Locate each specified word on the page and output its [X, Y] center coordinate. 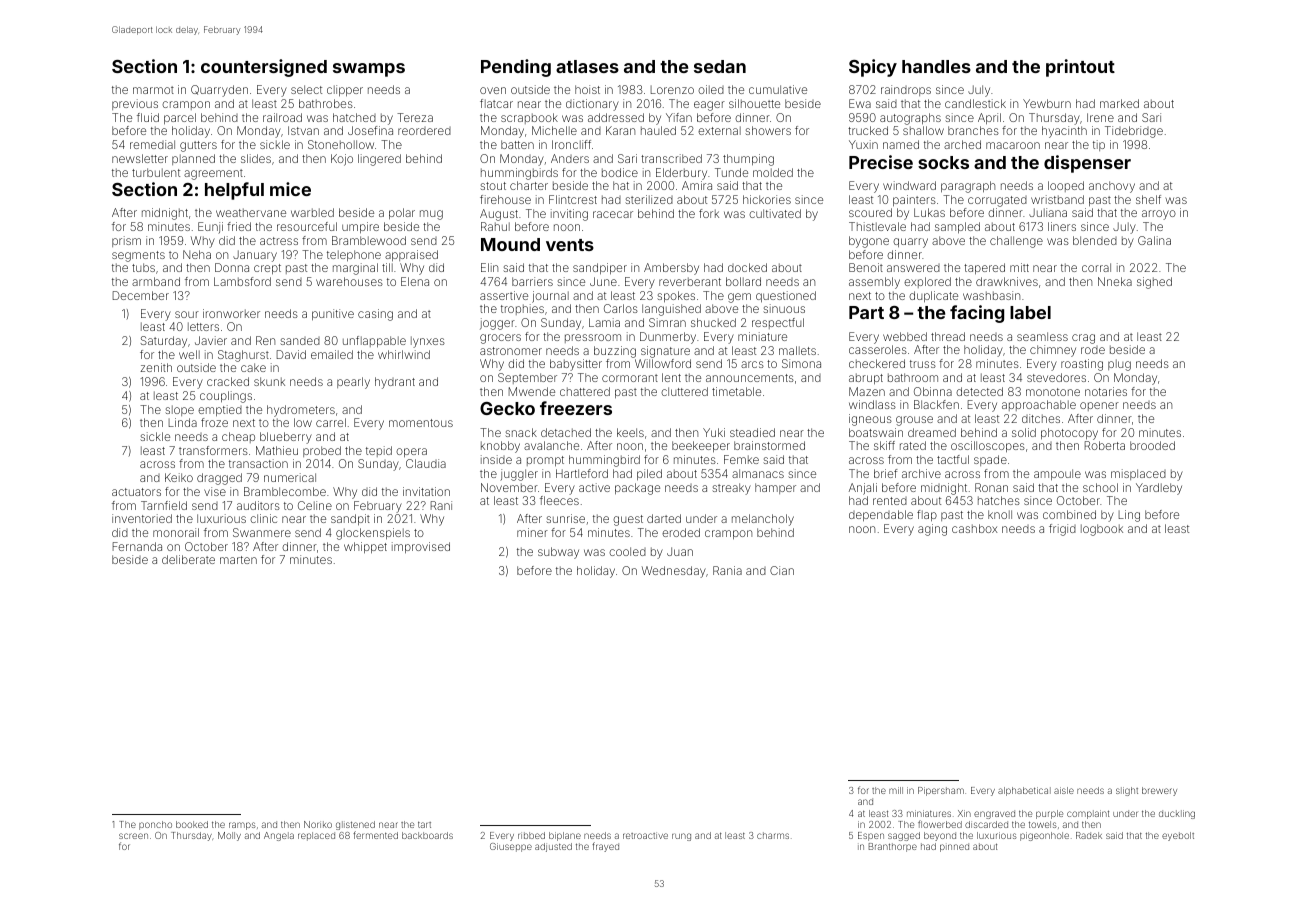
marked [1119, 103]
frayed [605, 847]
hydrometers [301, 411]
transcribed [671, 158]
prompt [545, 461]
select [306, 89]
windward [909, 185]
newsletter [140, 158]
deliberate [188, 559]
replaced [316, 836]
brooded [1152, 445]
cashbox [974, 528]
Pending [516, 68]
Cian [782, 570]
